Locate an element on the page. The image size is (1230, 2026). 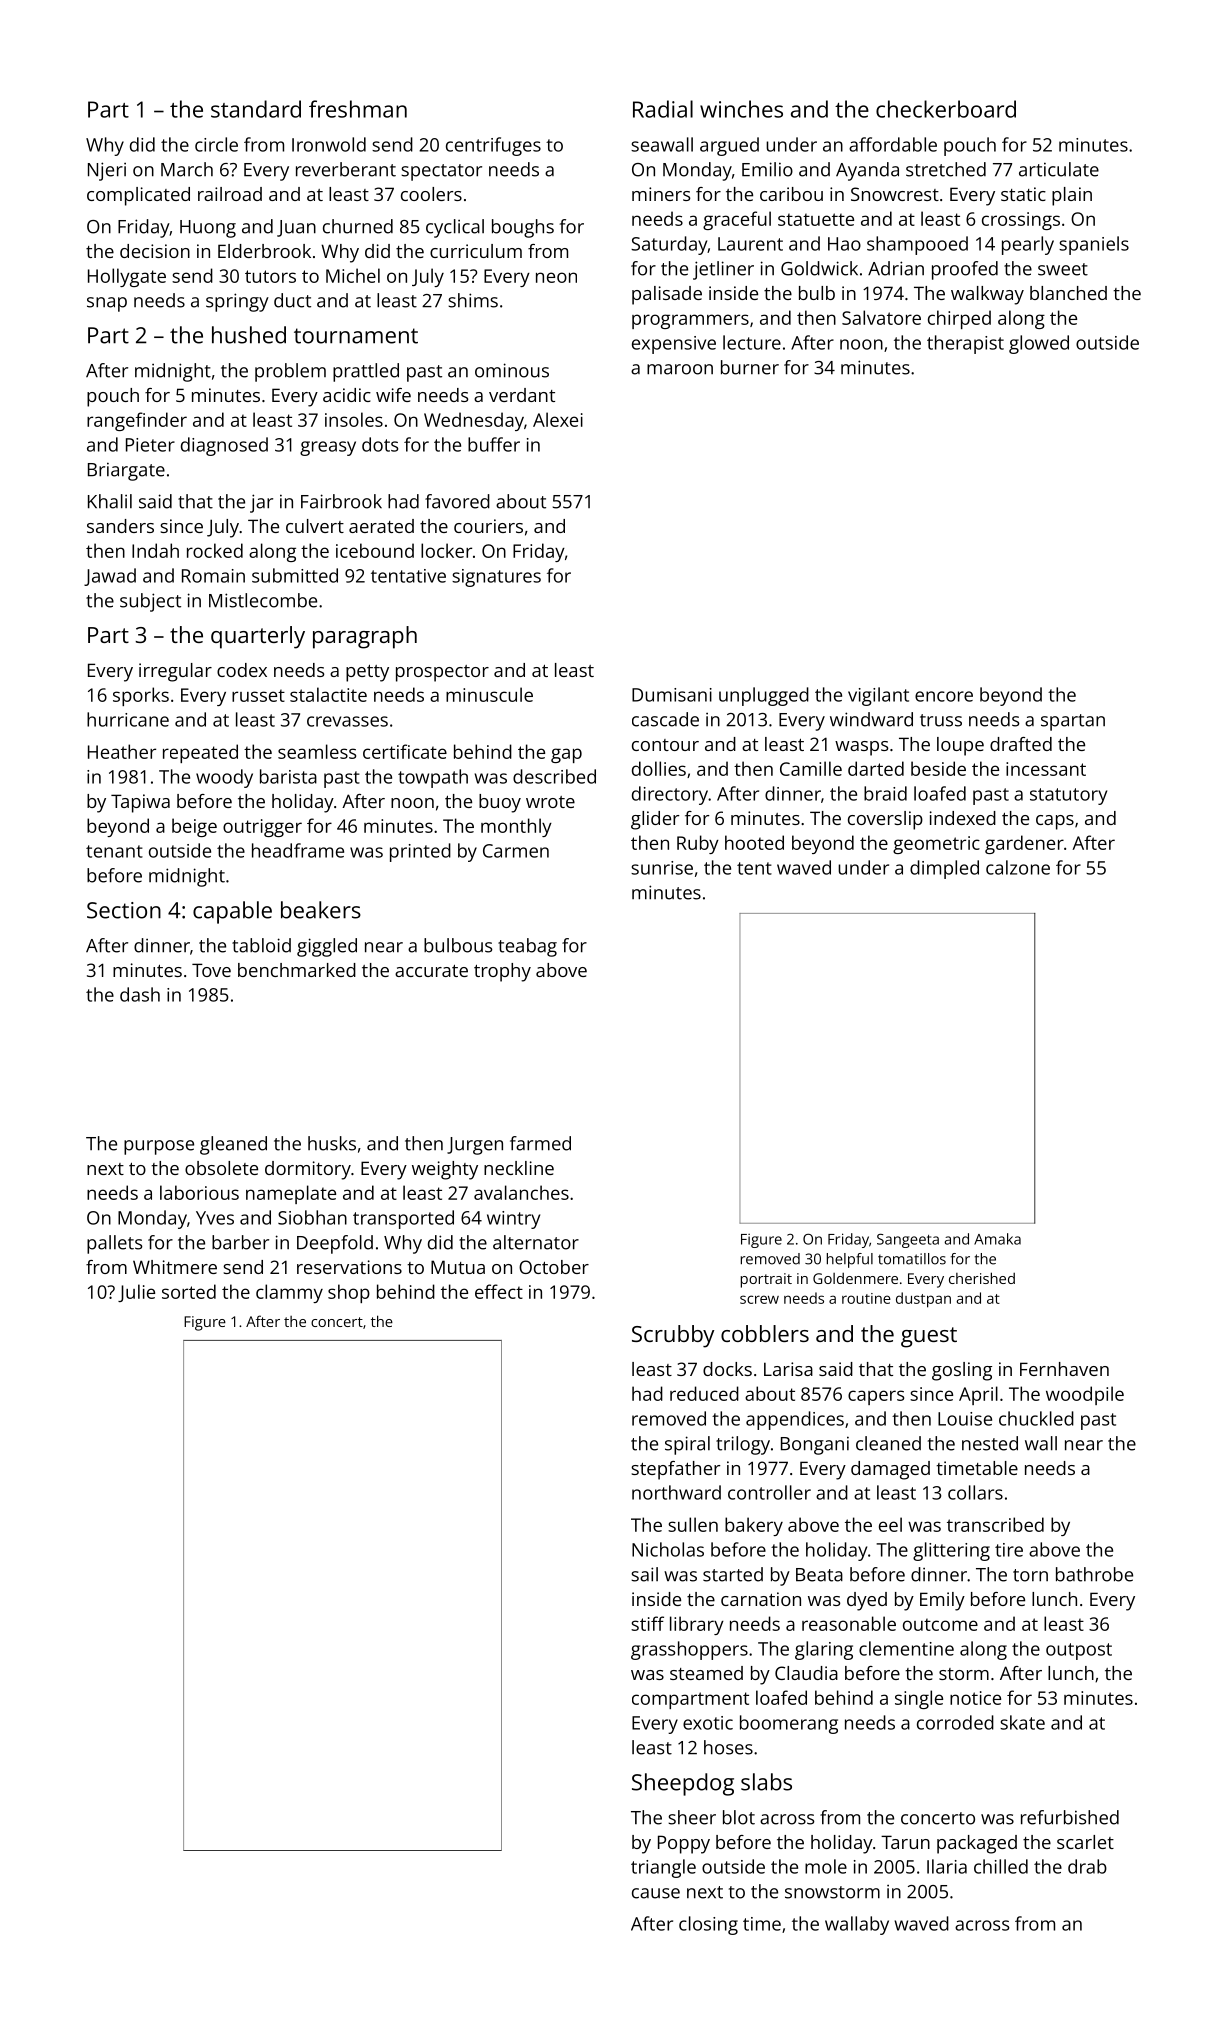
tournament is located at coordinates (356, 336).
